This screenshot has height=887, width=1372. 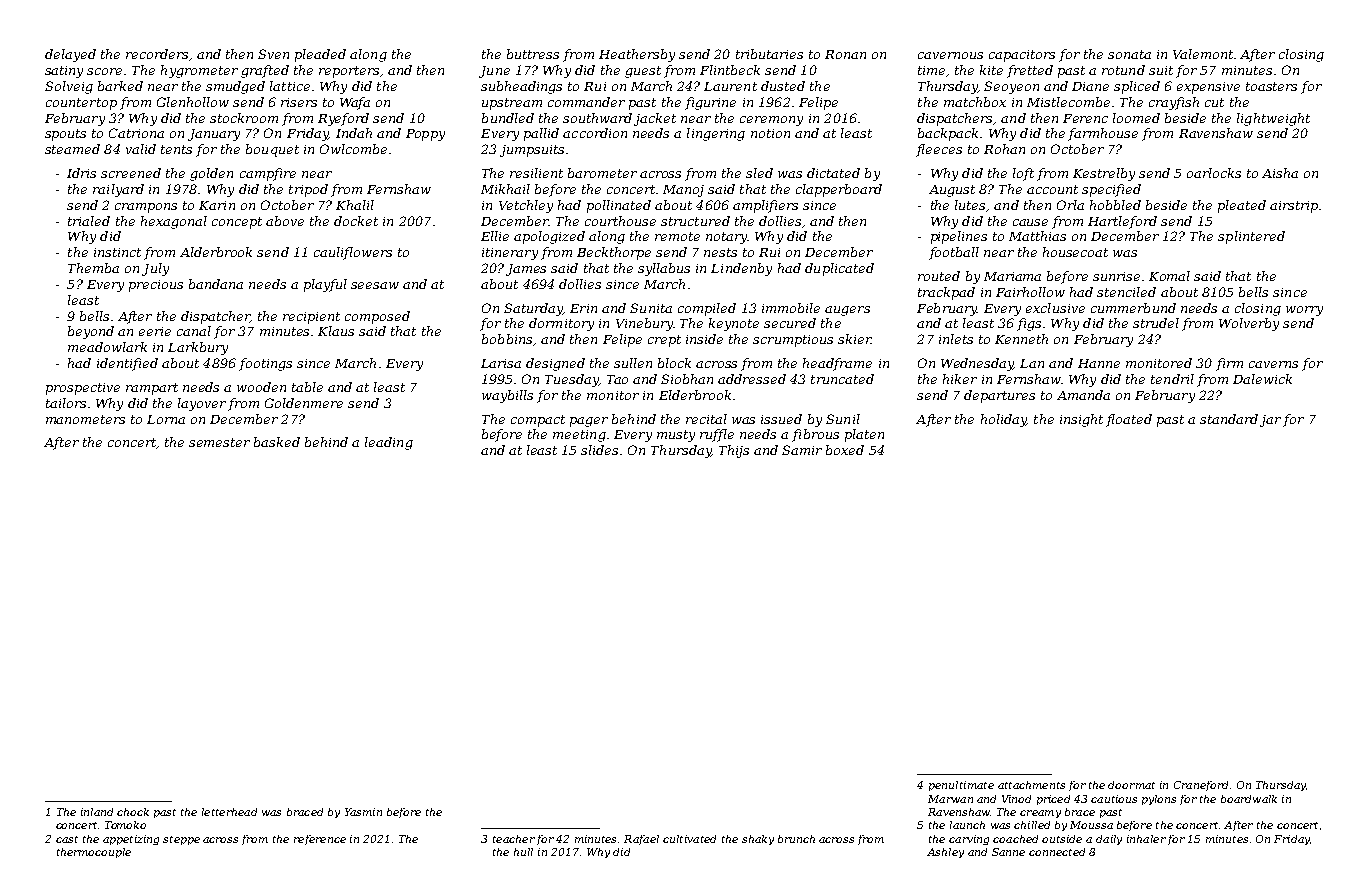 What do you see at coordinates (1249, 799) in the screenshot?
I see `boardwalk` at bounding box center [1249, 799].
